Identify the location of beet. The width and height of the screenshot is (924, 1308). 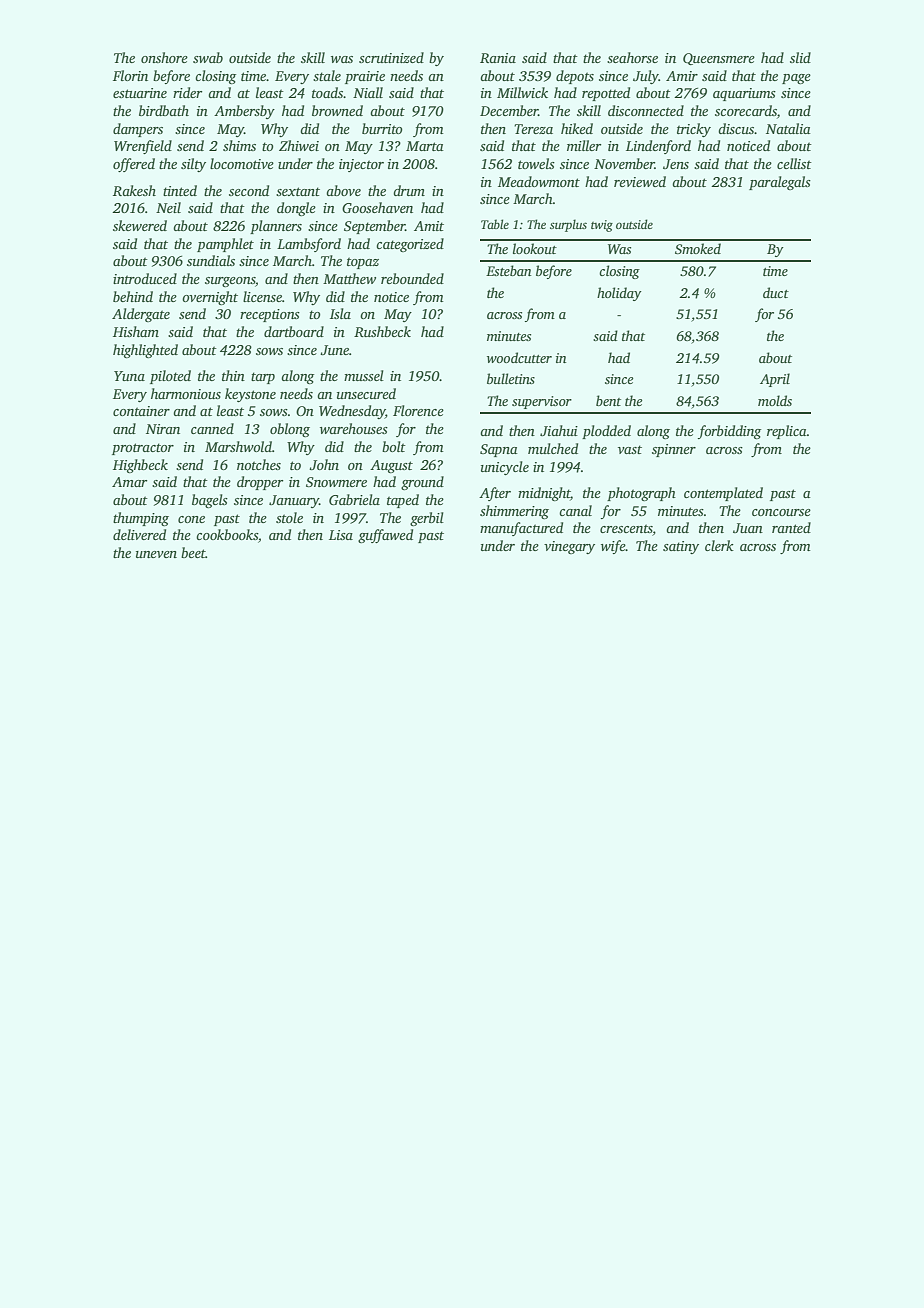
(193, 552).
